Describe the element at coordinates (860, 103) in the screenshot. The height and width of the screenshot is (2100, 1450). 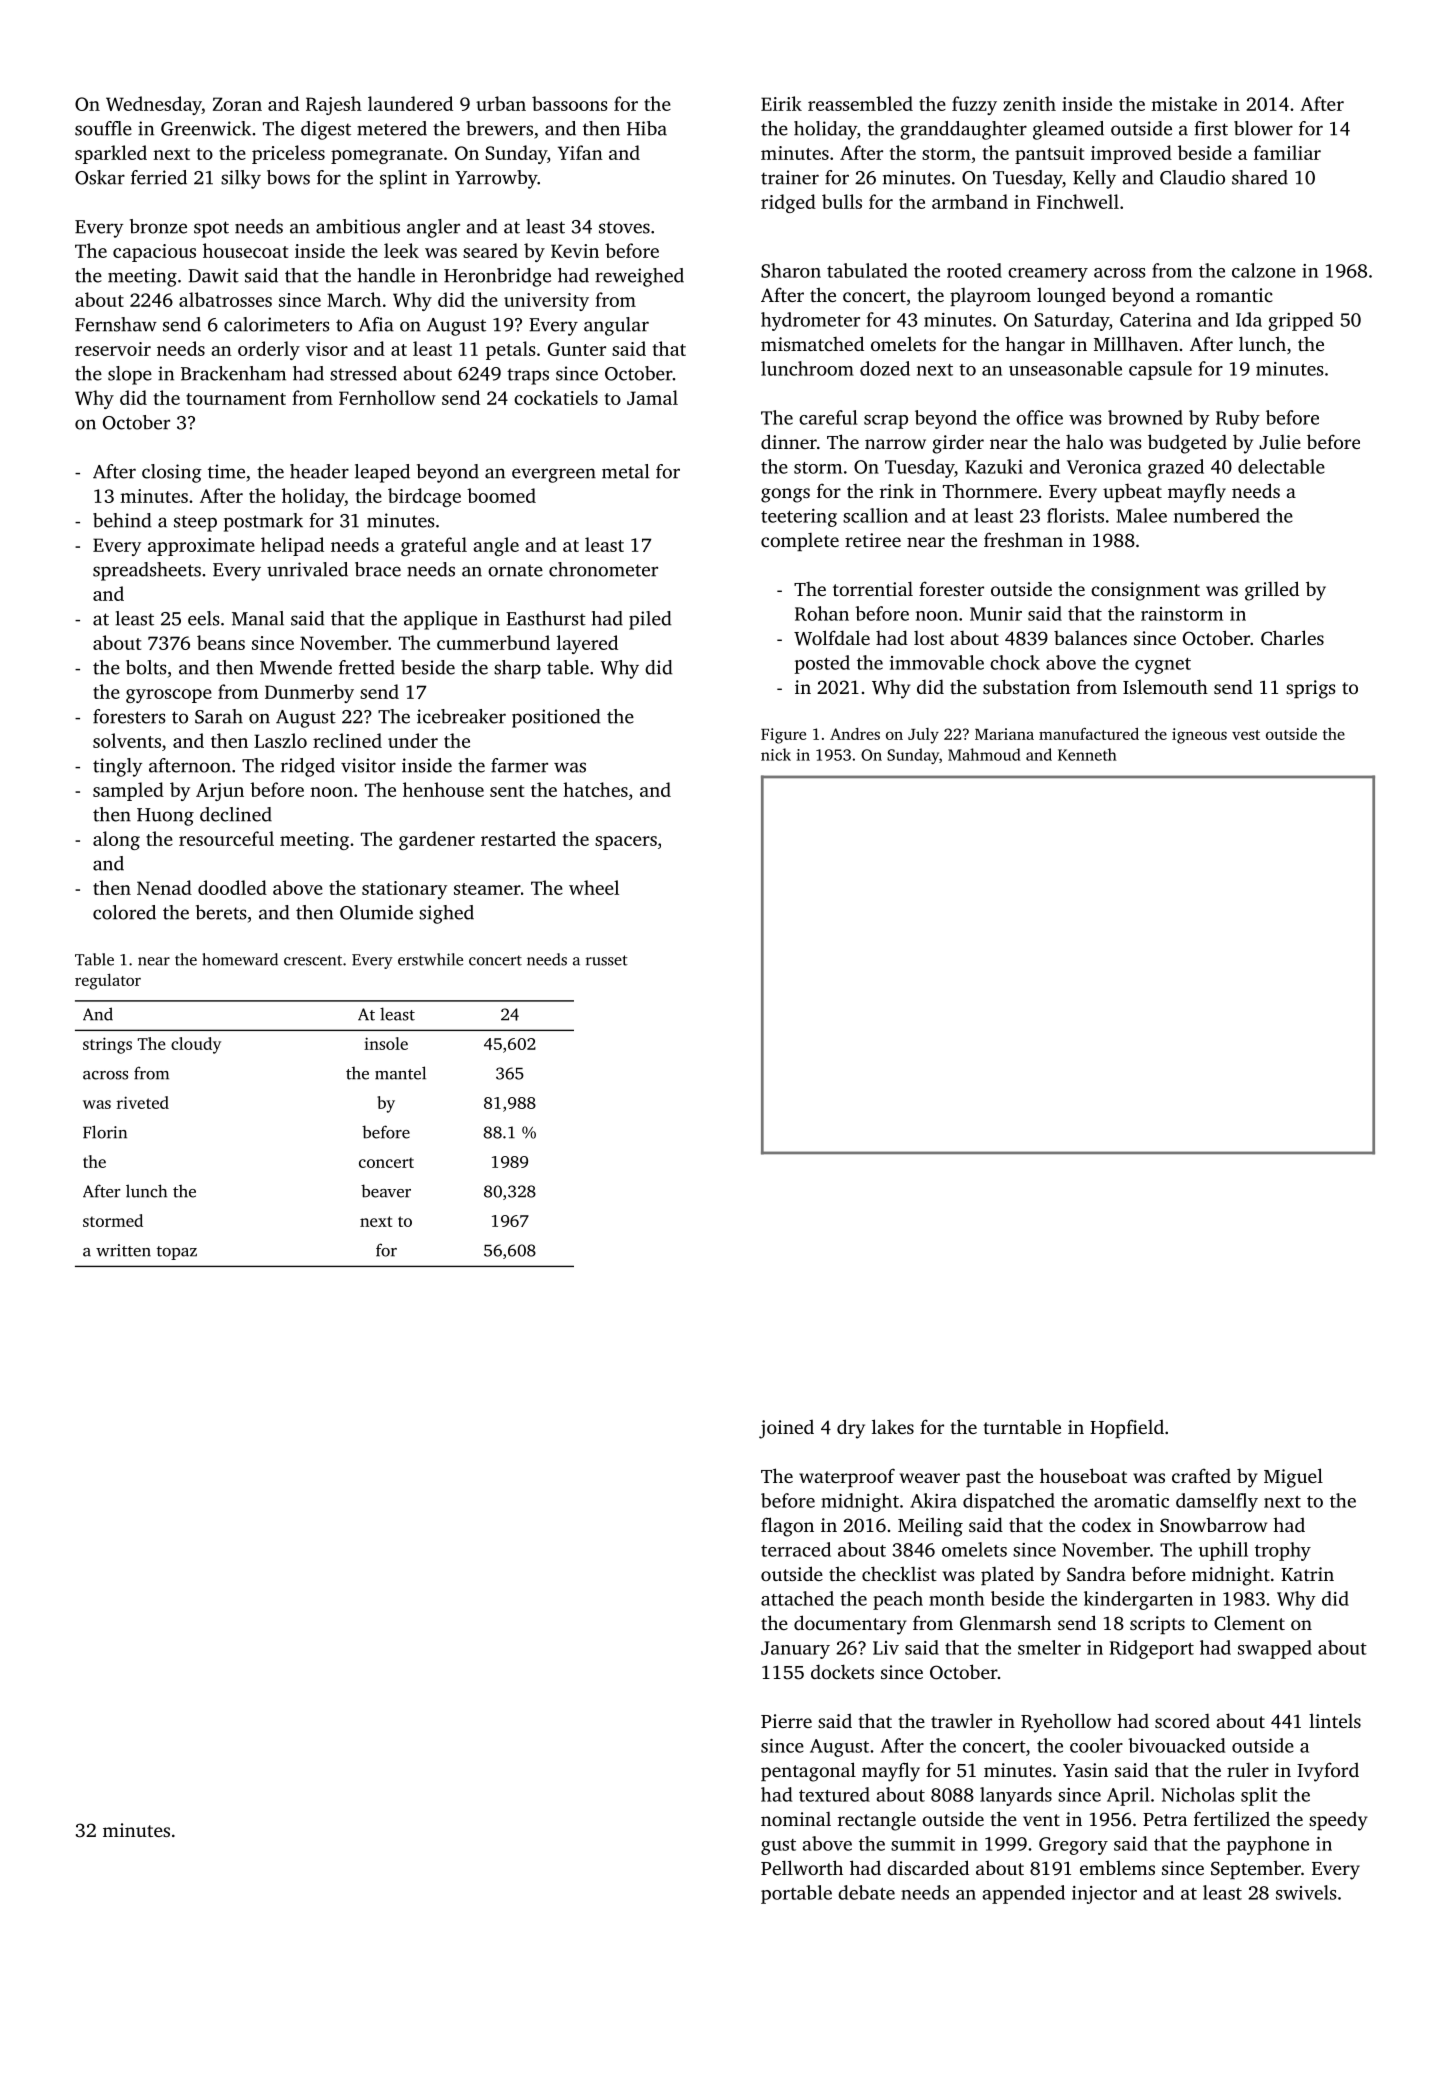
I see `reassembled` at that location.
